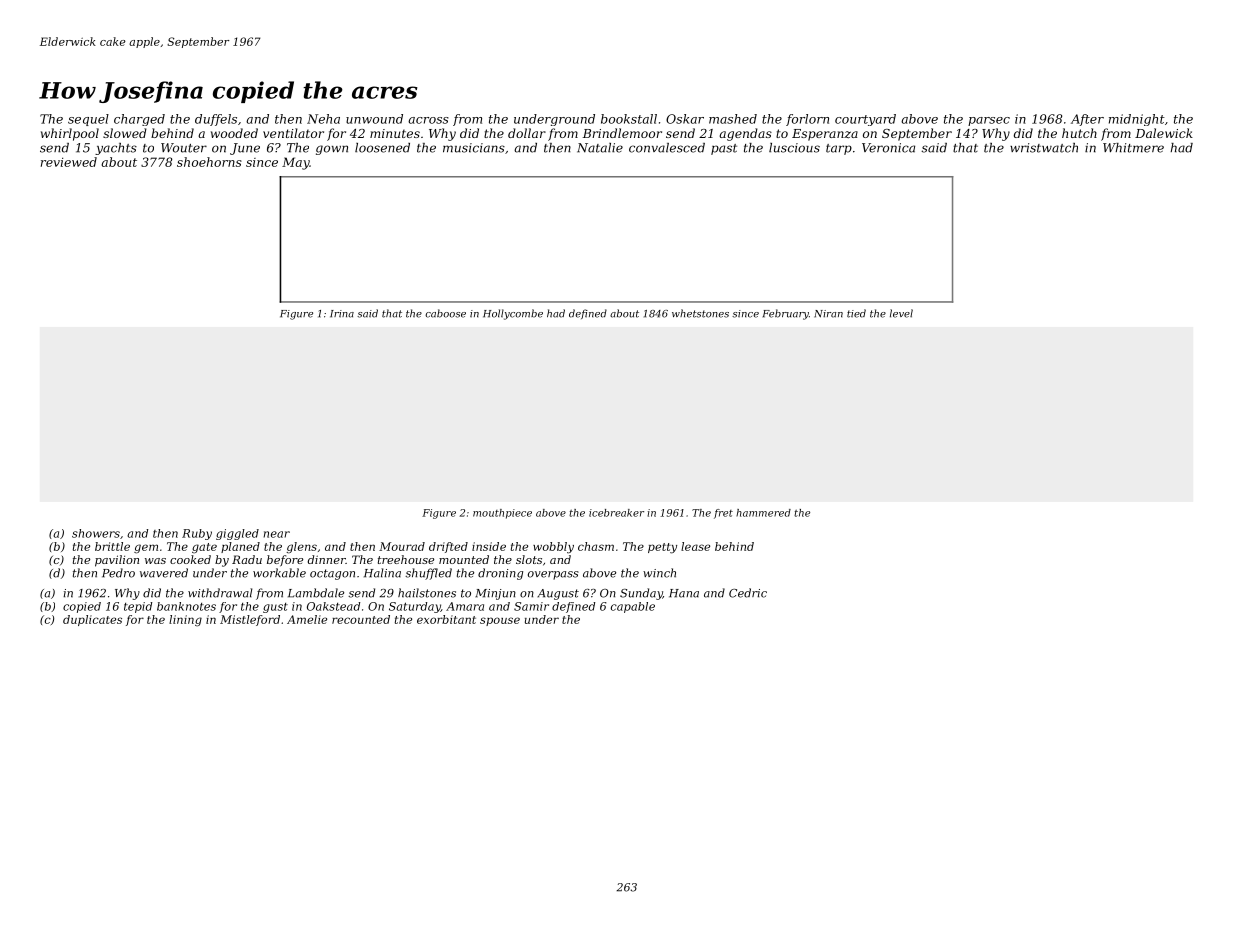  Describe the element at coordinates (700, 313) in the screenshot. I see `whetstones` at that location.
